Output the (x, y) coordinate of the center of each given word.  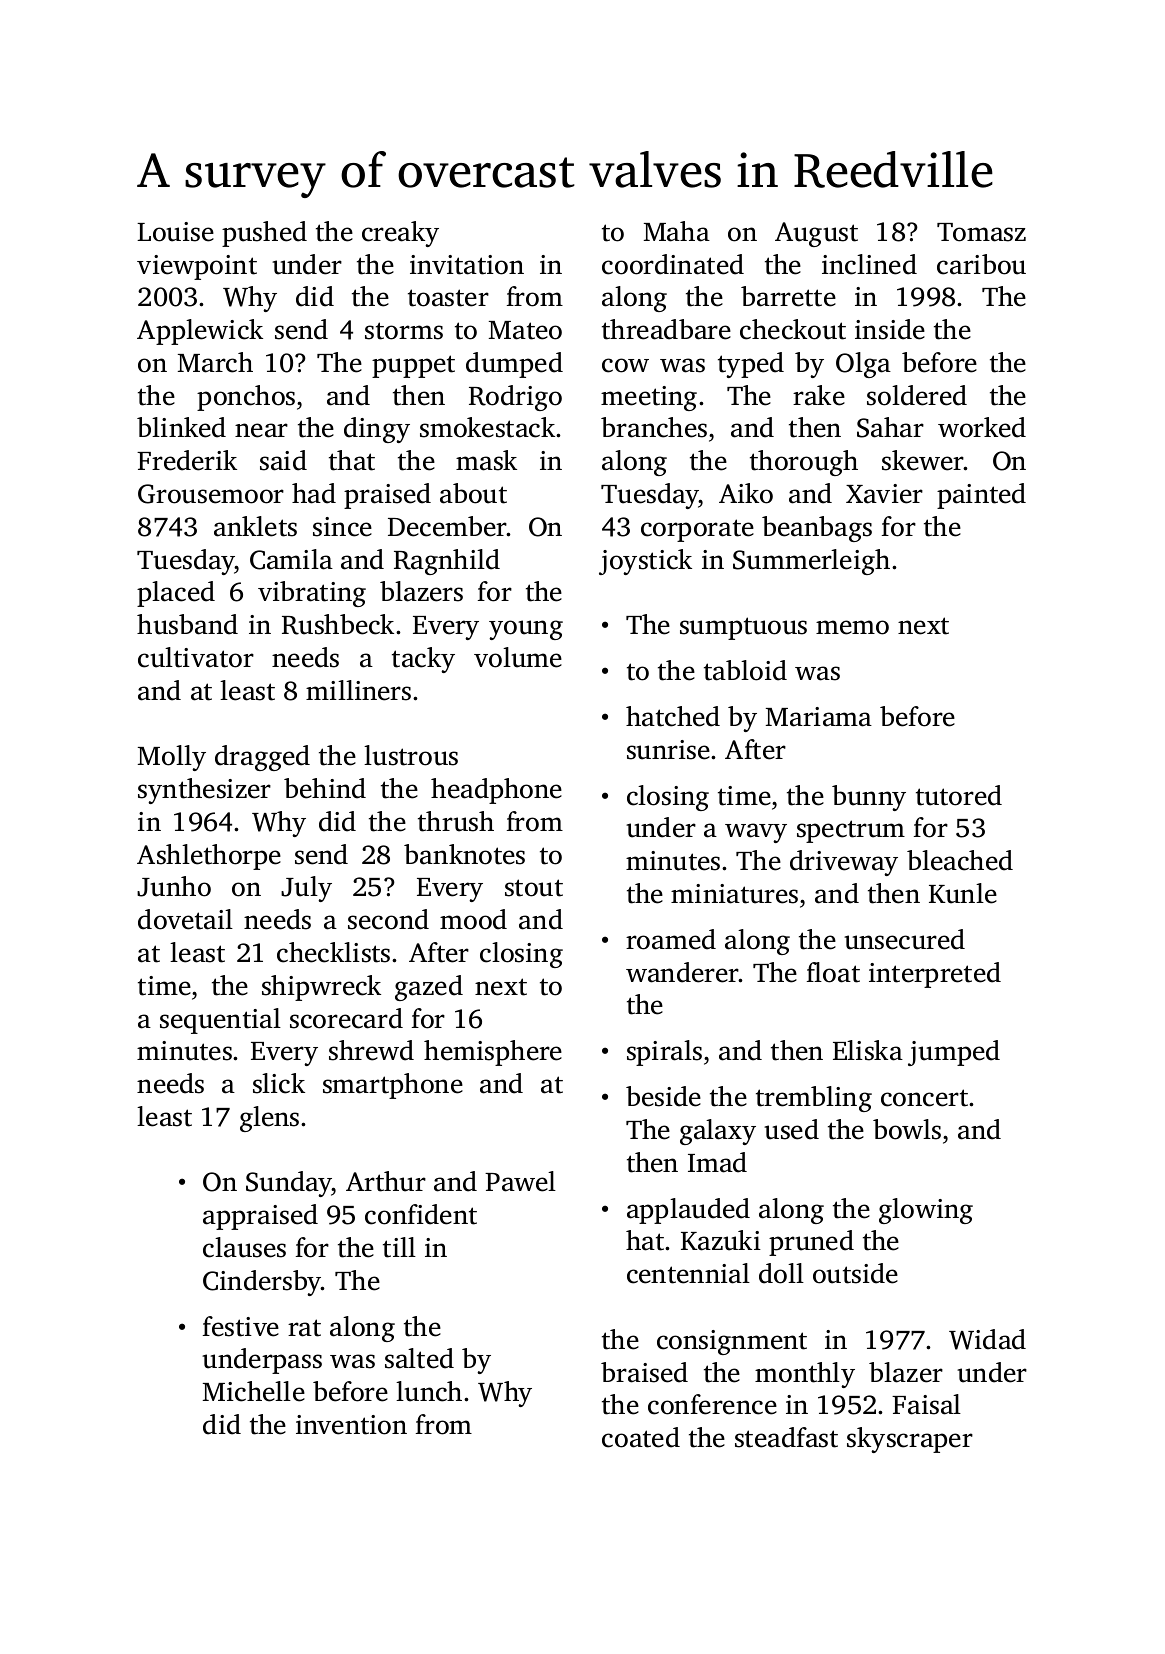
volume (518, 657)
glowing (926, 1211)
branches (654, 427)
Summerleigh (811, 562)
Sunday (289, 1184)
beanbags (817, 529)
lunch (429, 1391)
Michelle (254, 1391)
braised (644, 1372)
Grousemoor (211, 494)
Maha (677, 231)
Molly (172, 758)
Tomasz (981, 232)
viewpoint (197, 267)
